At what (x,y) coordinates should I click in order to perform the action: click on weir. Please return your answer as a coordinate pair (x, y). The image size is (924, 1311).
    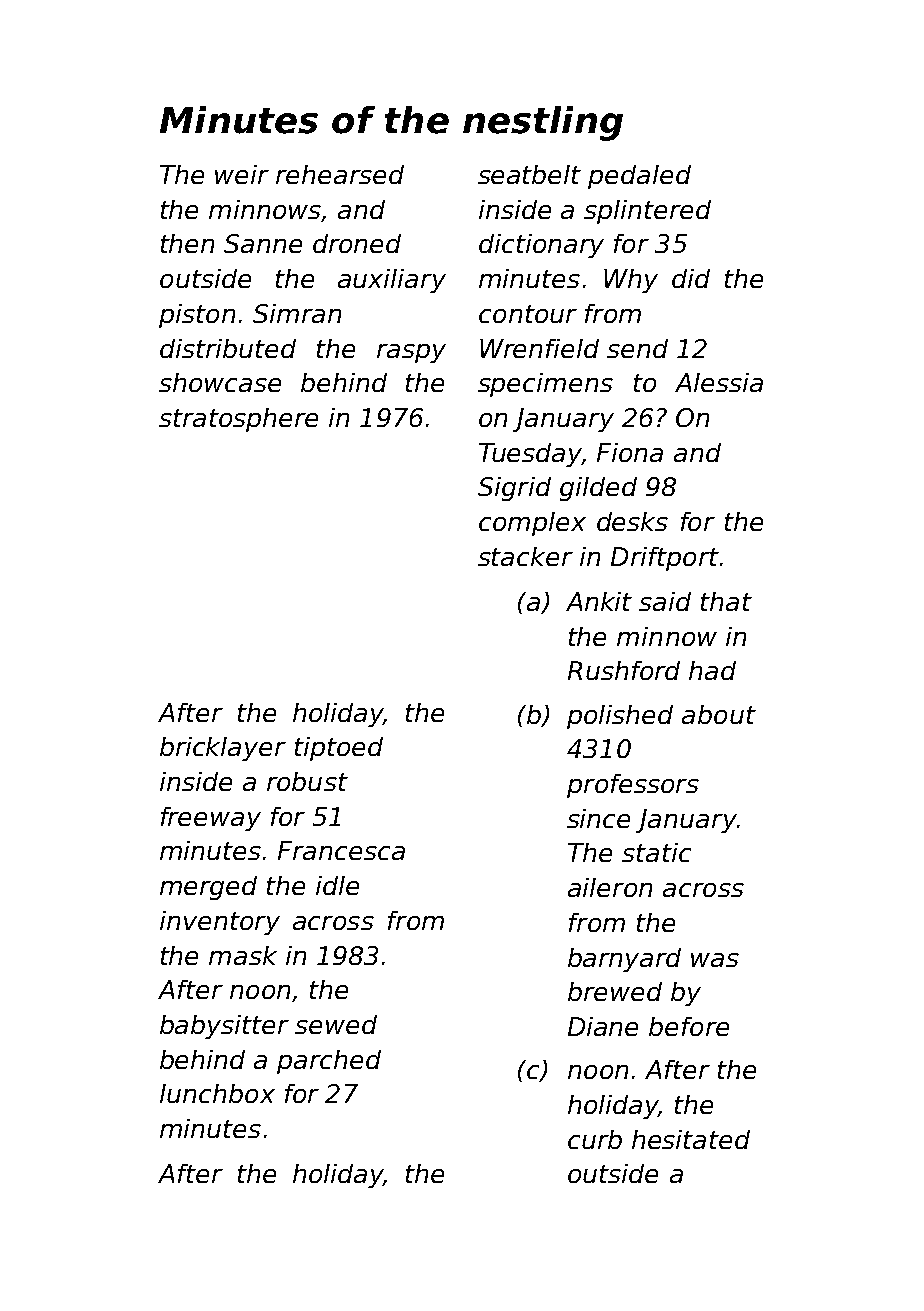
    Looking at the image, I should click on (242, 174).
